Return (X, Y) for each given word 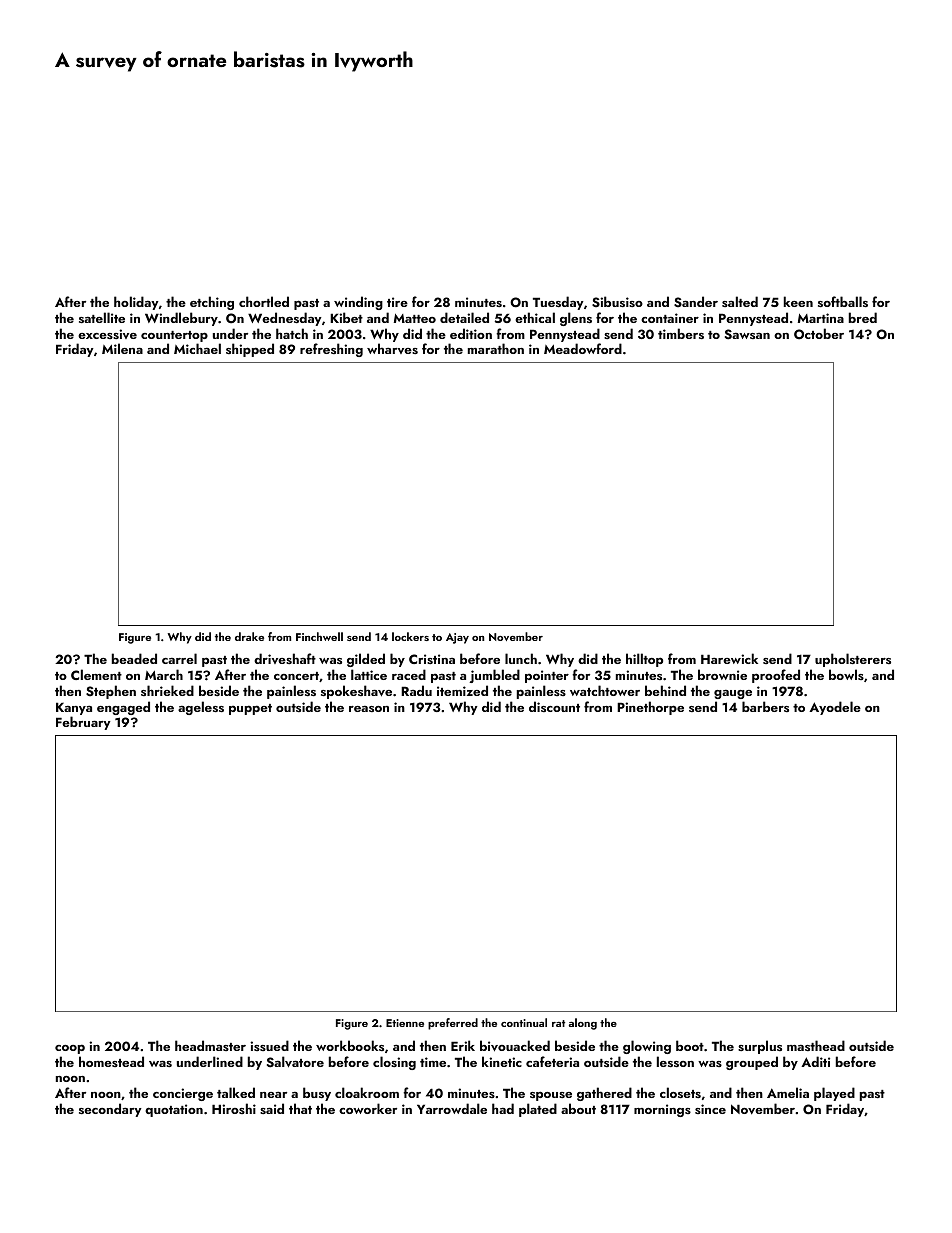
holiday (136, 303)
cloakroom (367, 1092)
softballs (843, 301)
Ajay (457, 638)
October (819, 334)
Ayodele (835, 708)
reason (369, 709)
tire (397, 302)
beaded (134, 658)
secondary (110, 1110)
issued (269, 1045)
